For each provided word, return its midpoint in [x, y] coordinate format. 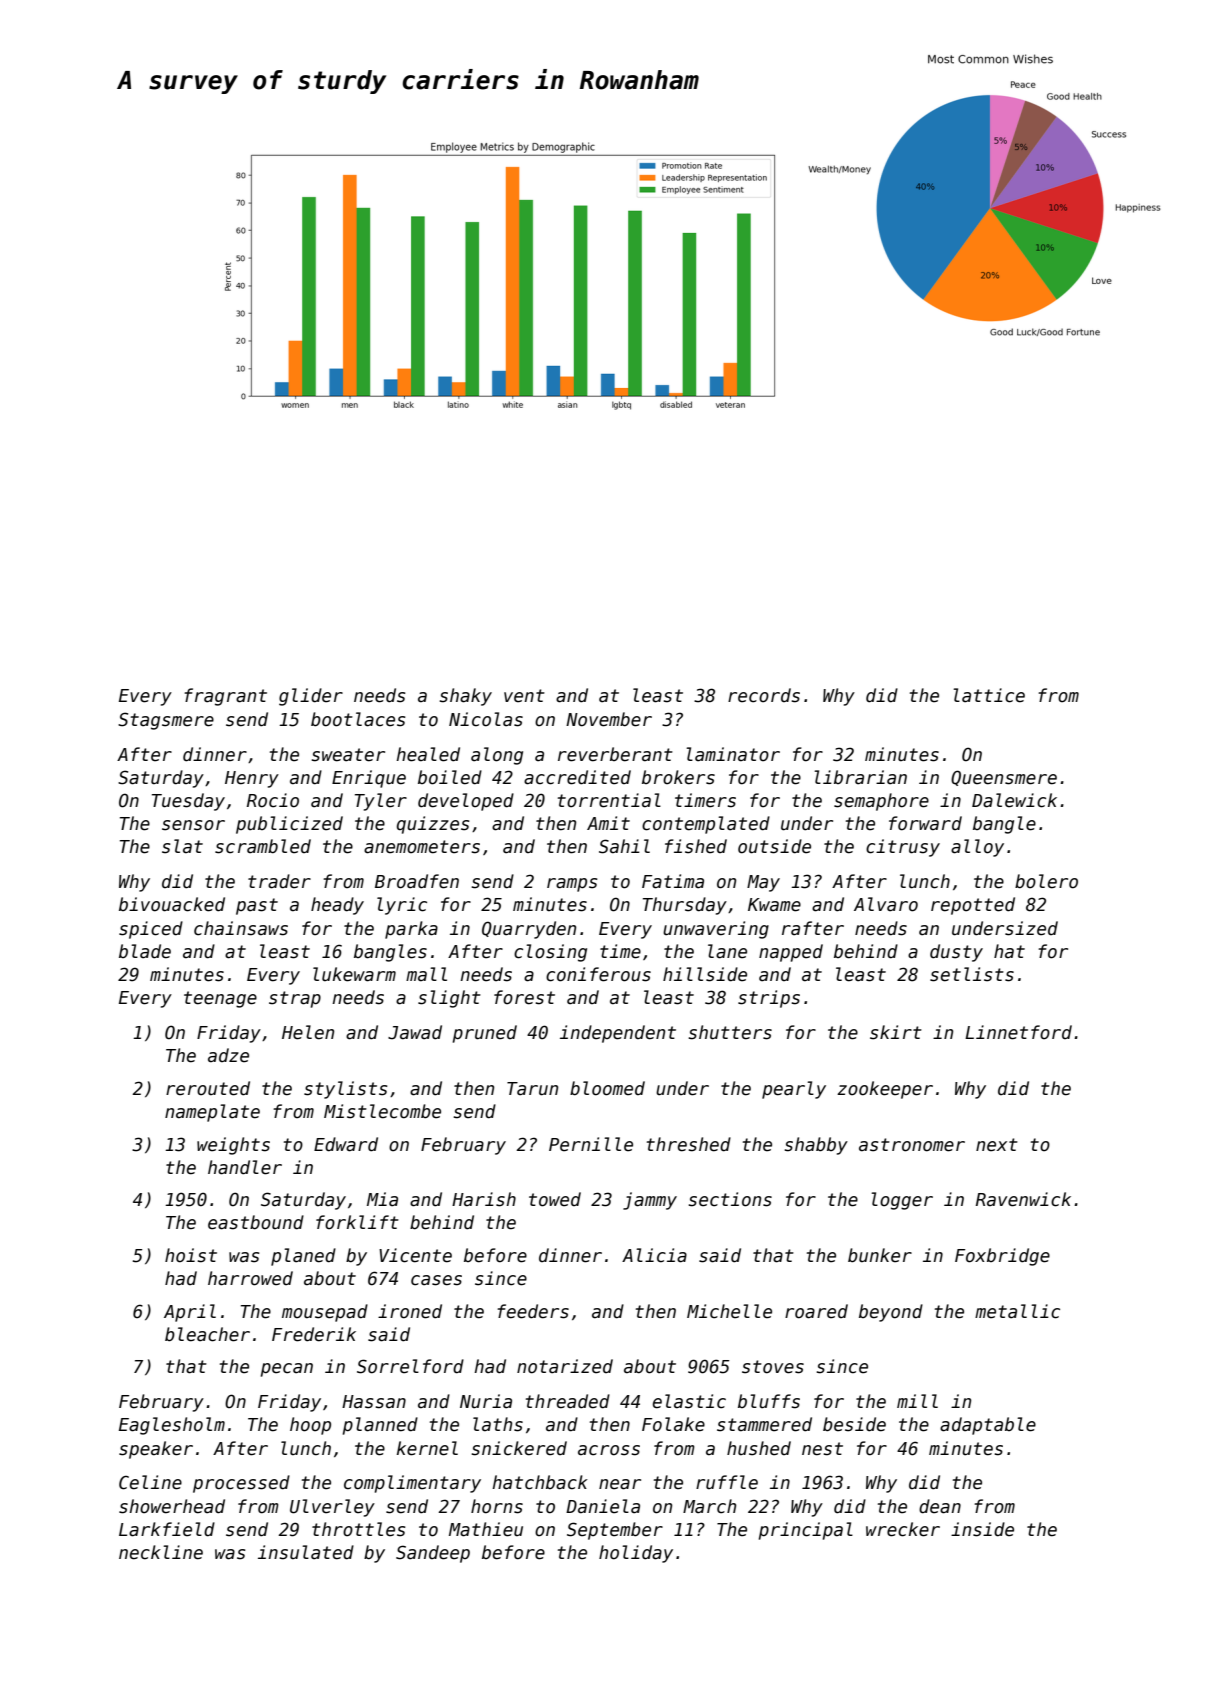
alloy [977, 848]
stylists [346, 1090]
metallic [1017, 1311]
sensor [193, 825]
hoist [191, 1255]
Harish [484, 1199]
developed [466, 802]
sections [730, 1199]
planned [380, 1426]
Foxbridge [1002, 1257]
